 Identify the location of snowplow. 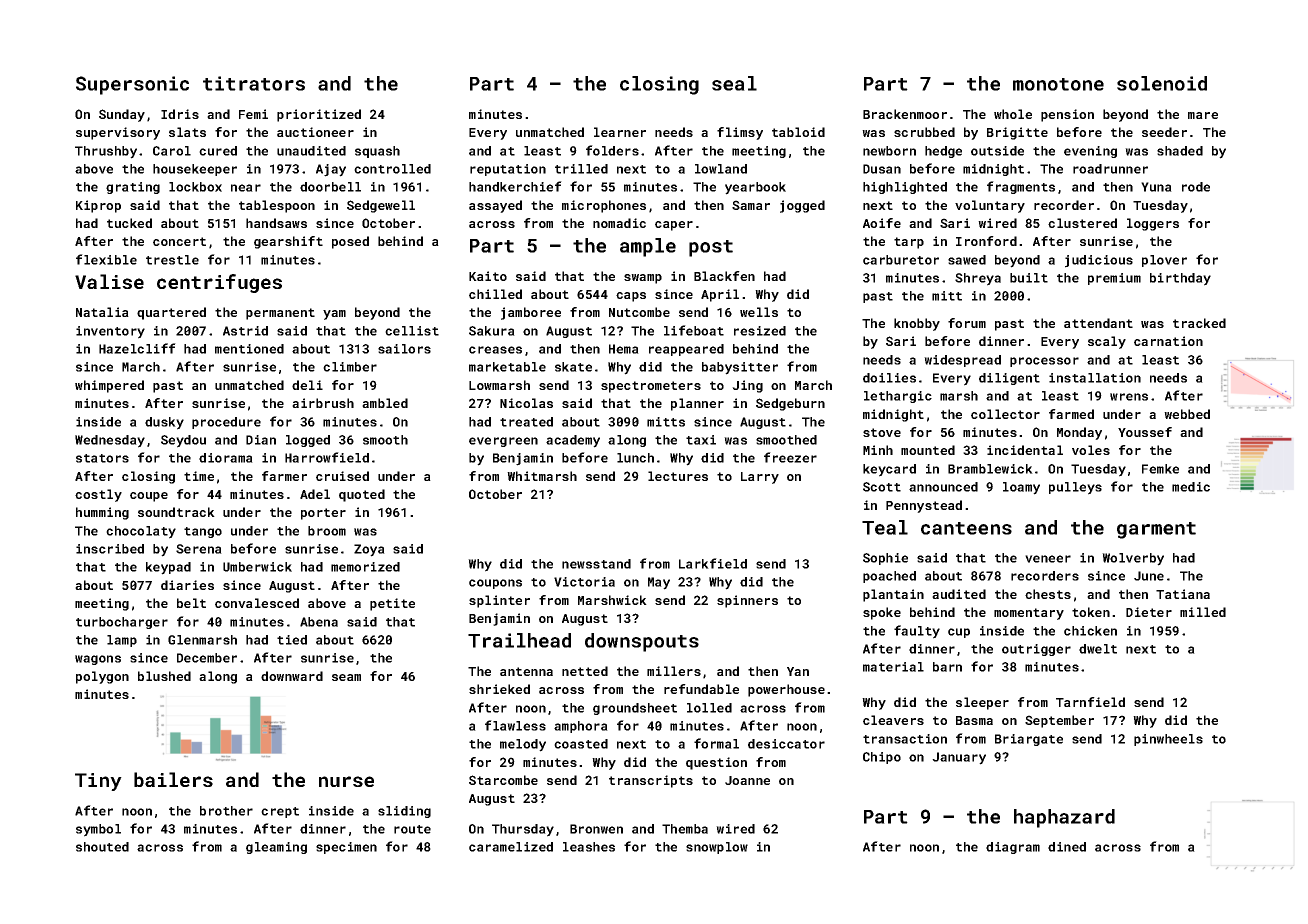
(717, 848).
